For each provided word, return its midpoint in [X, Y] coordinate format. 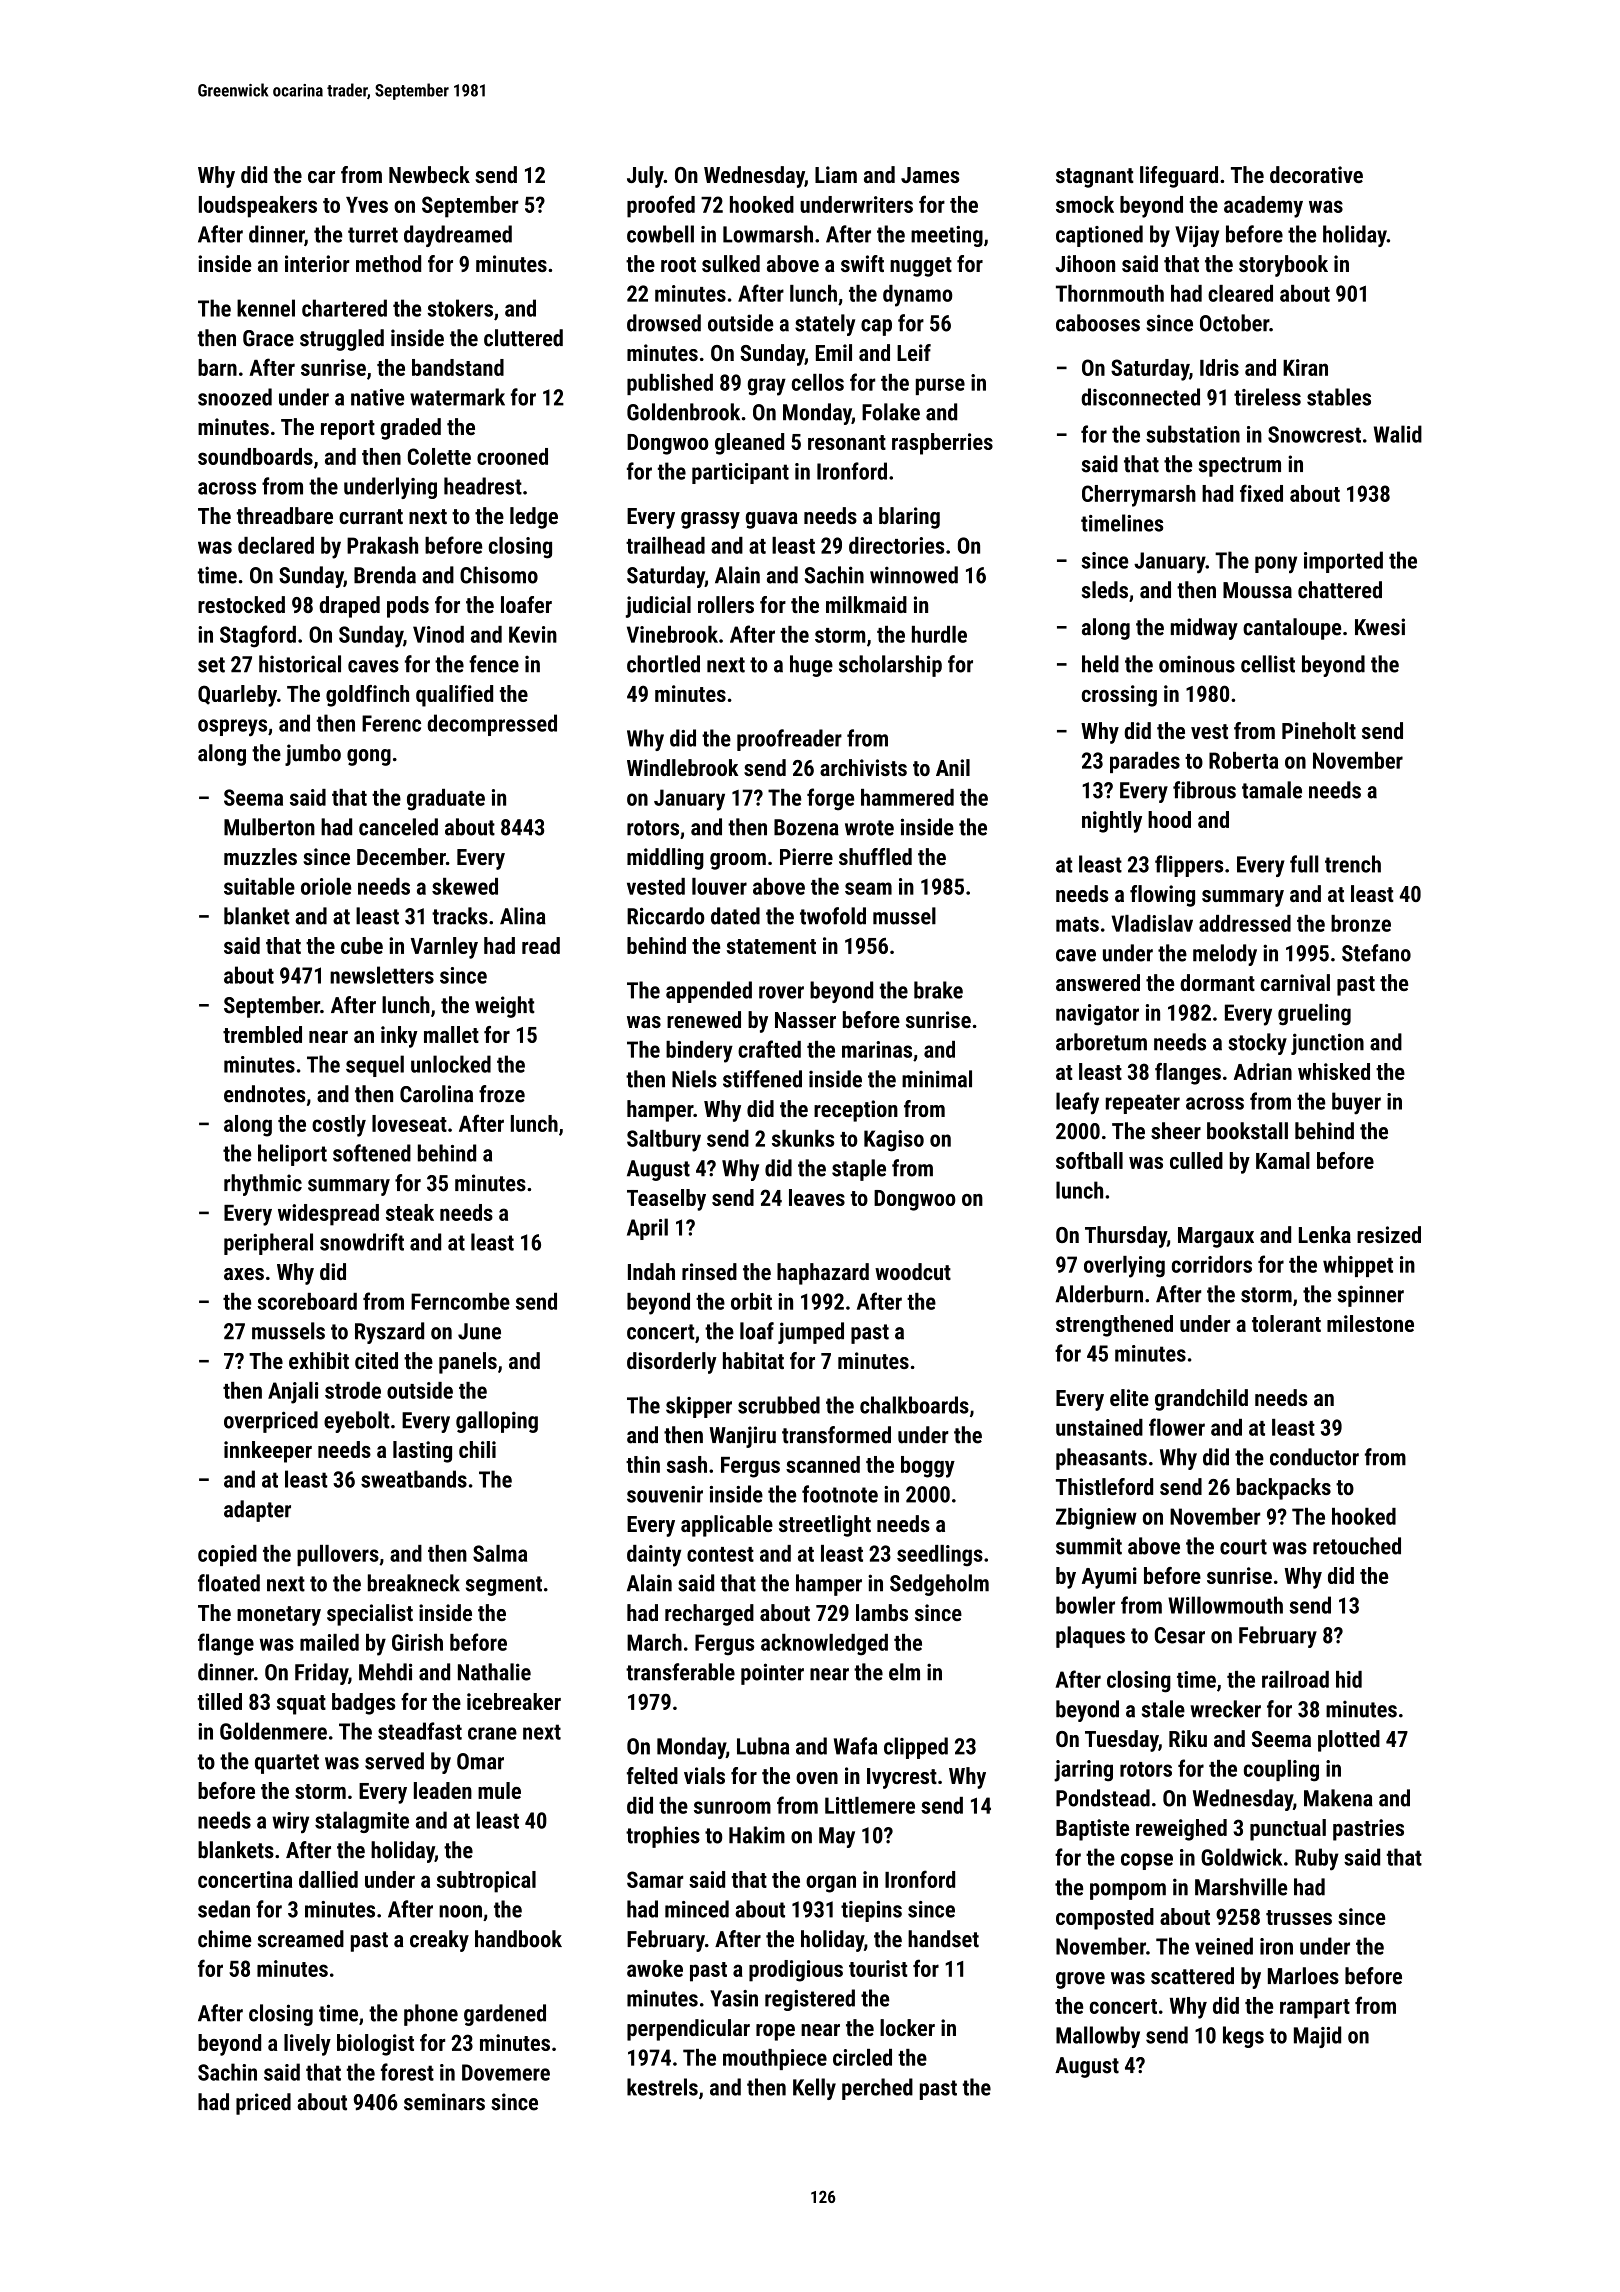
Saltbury [664, 1141]
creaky [439, 1941]
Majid [1317, 2037]
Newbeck [429, 174]
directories [896, 545]
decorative [1316, 174]
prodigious [796, 1971]
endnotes [264, 1094]
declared [276, 545]
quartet [287, 1764]
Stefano [1376, 953]
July [645, 177]
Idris [1219, 367]
